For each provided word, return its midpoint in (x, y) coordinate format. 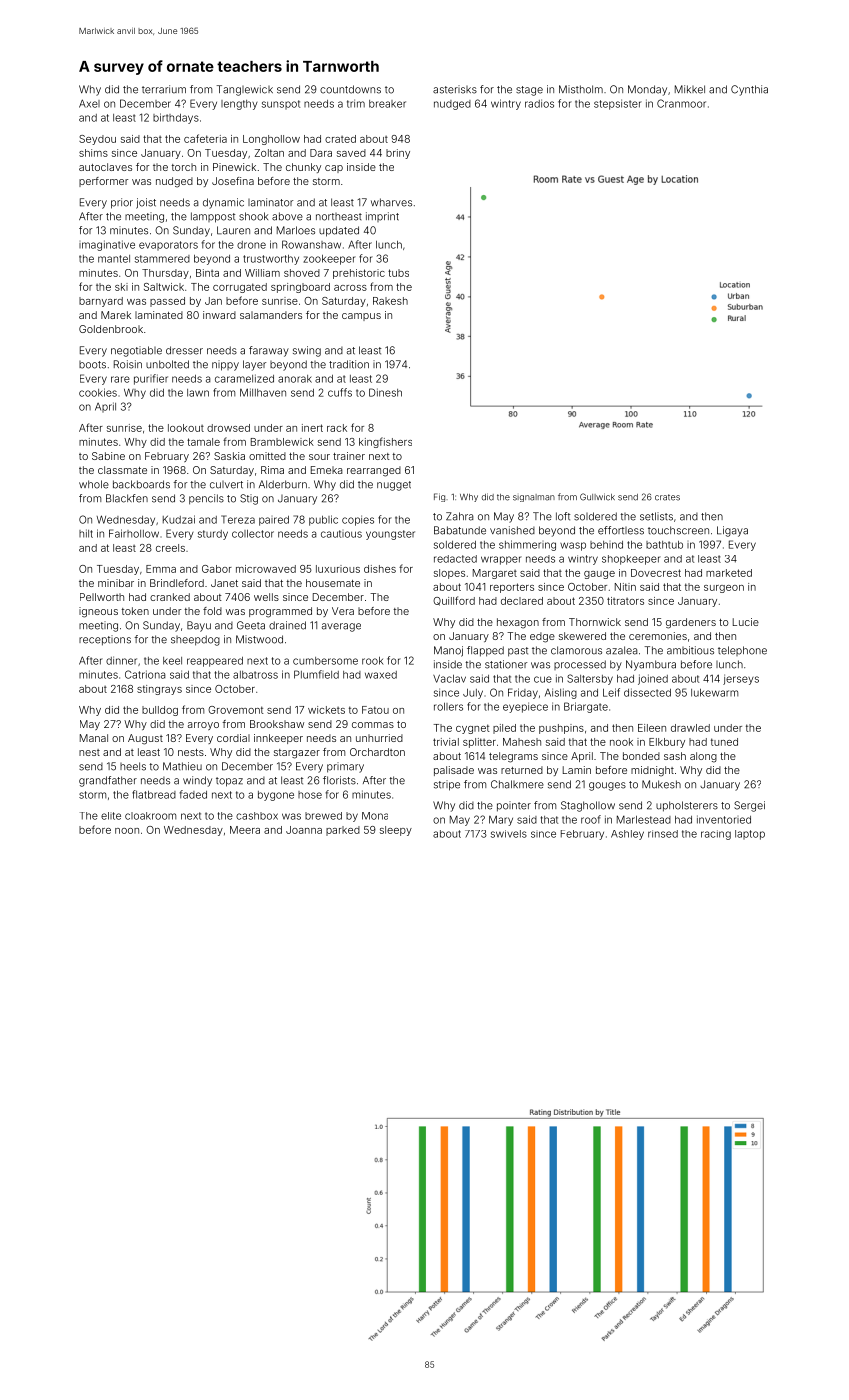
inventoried (724, 819)
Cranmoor (681, 103)
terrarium (164, 89)
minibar (116, 583)
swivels (509, 834)
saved (351, 153)
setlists (656, 516)
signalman (534, 498)
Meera (245, 830)
